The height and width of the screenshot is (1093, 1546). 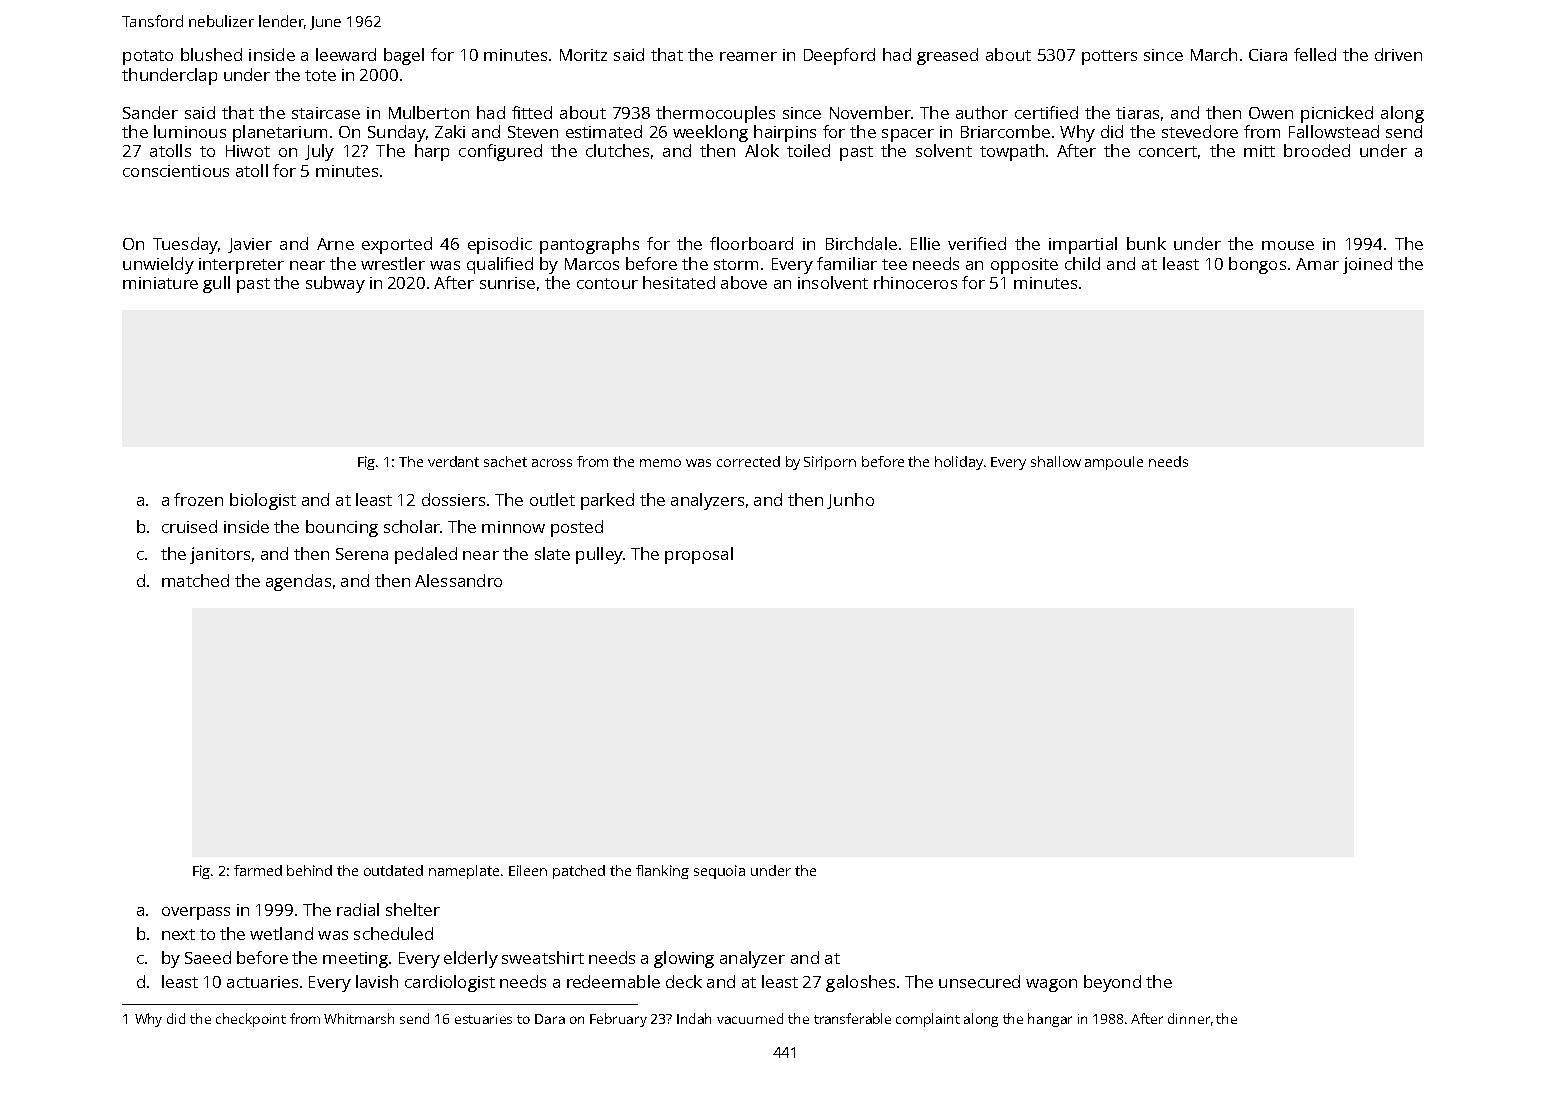 I want to click on dinner, so click(x=1189, y=1018).
